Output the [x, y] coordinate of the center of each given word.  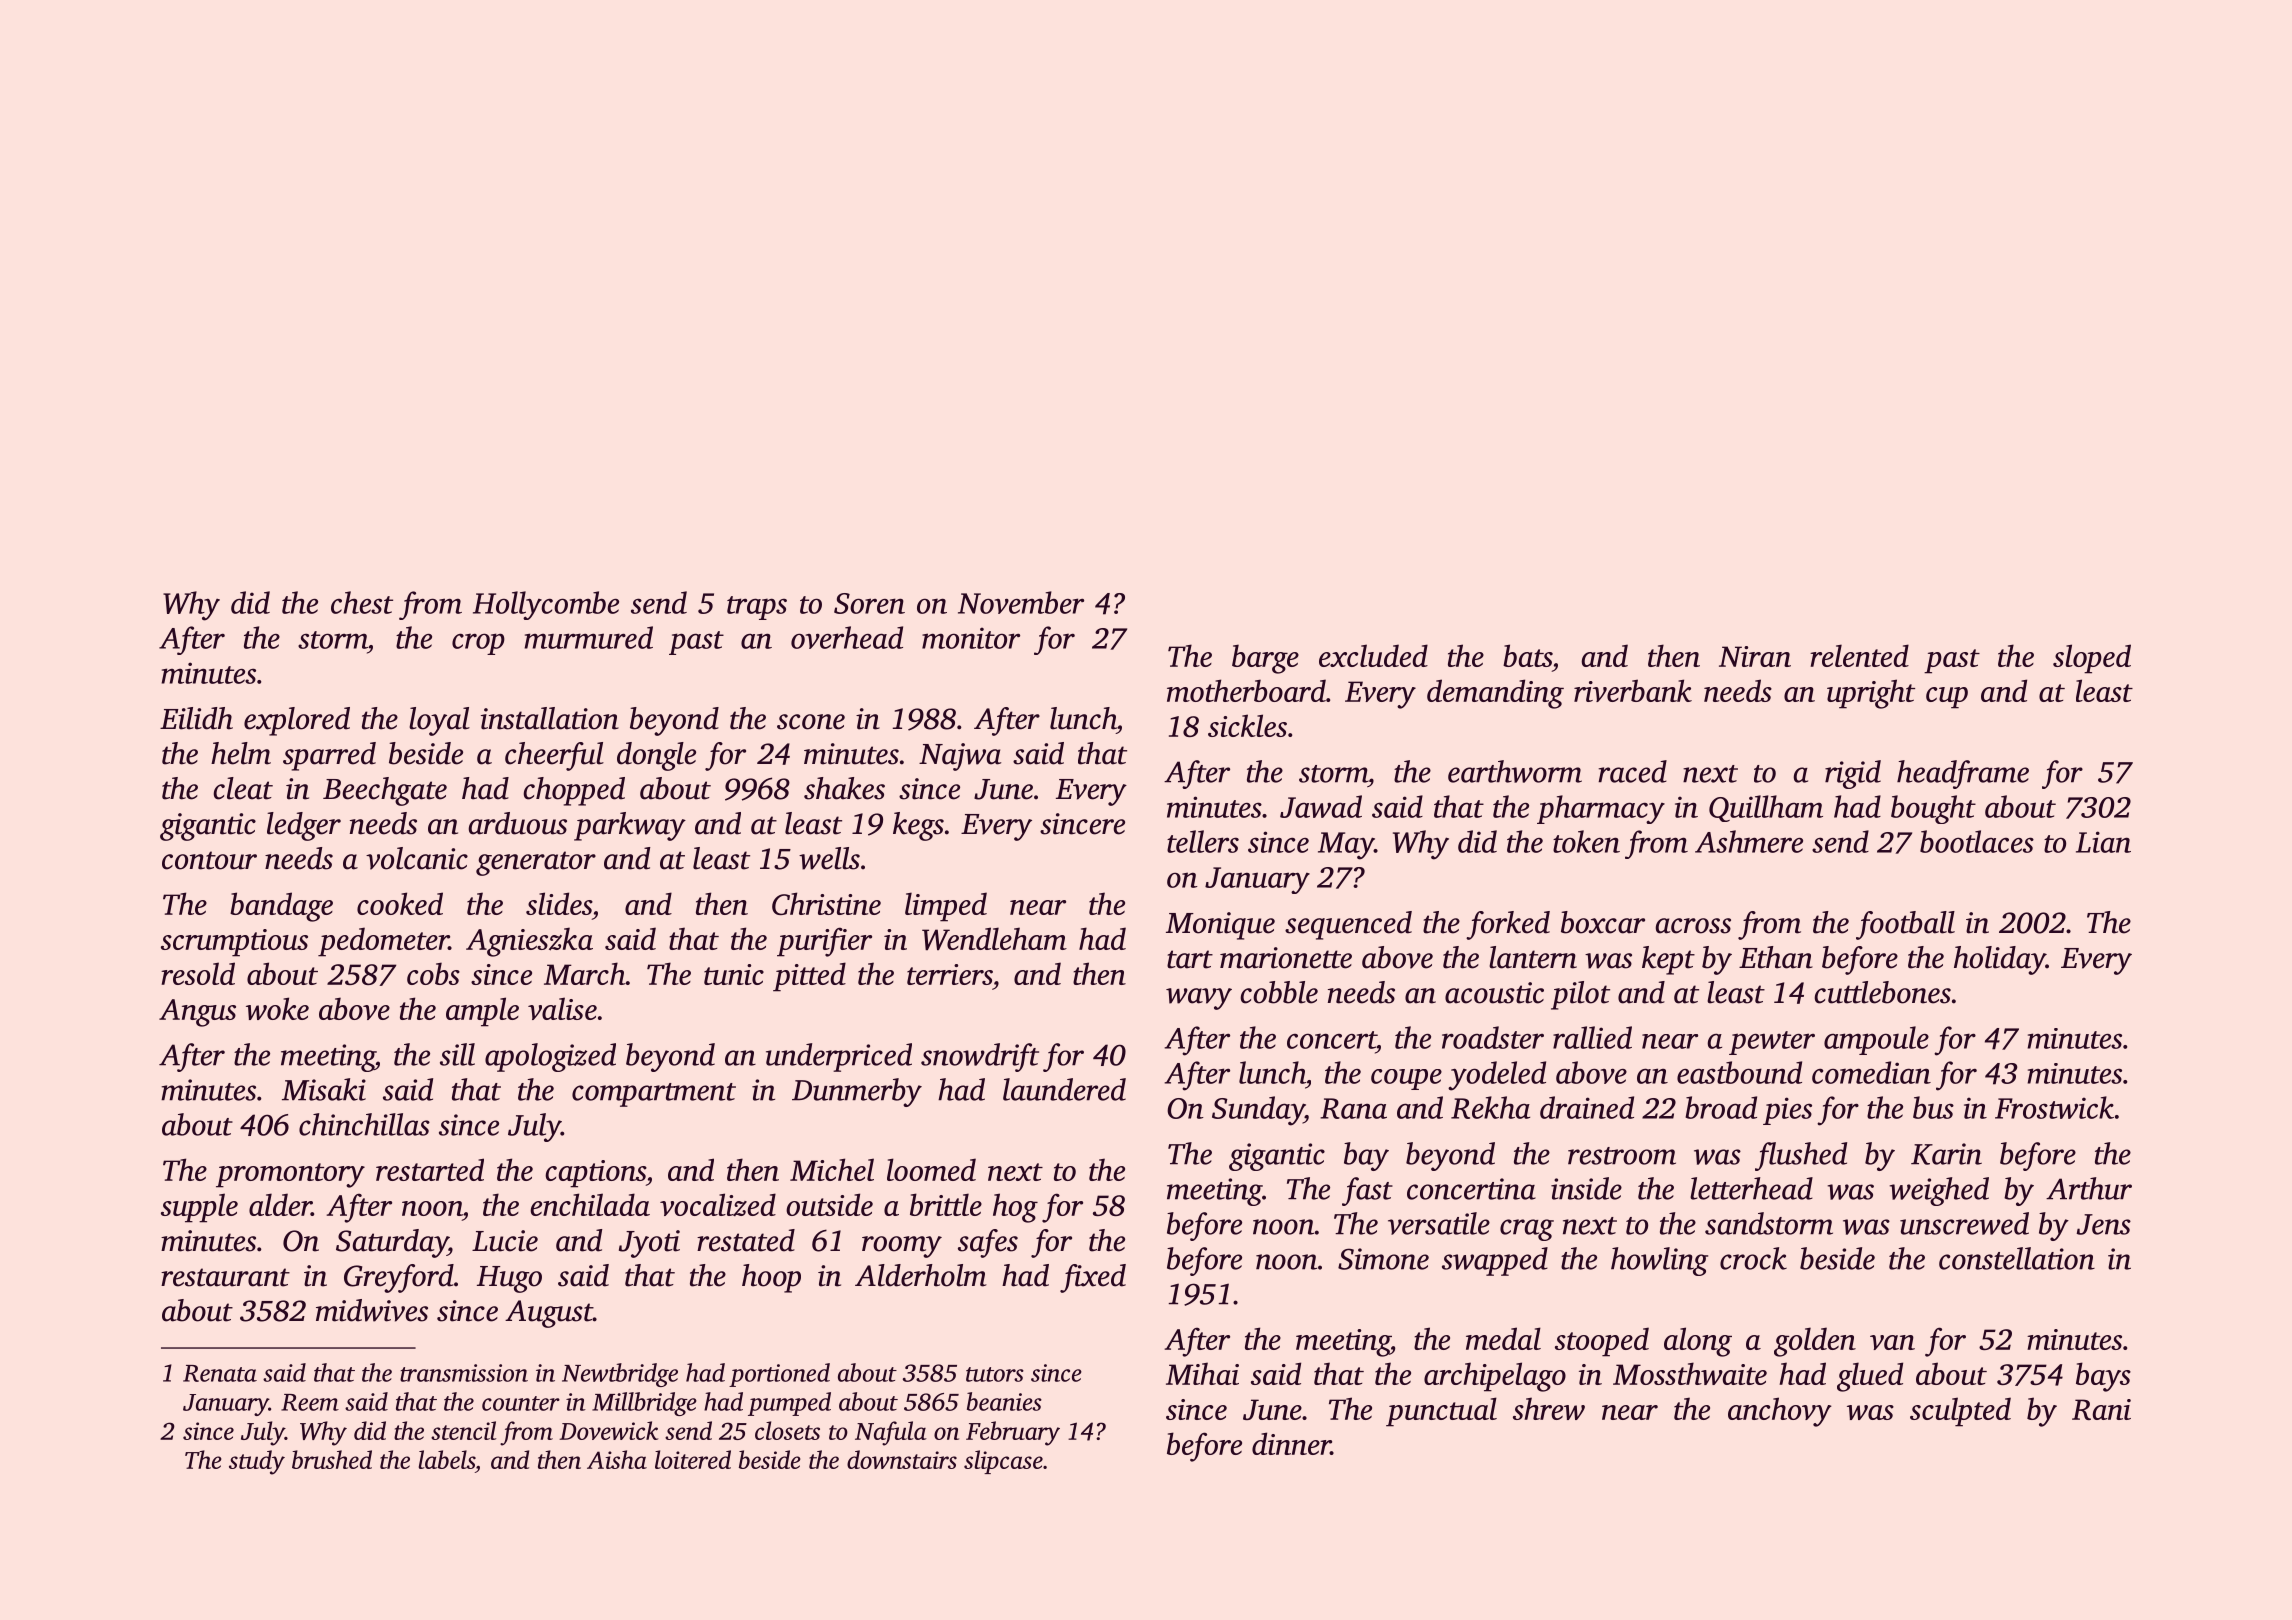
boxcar [1603, 922]
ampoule [1876, 1040]
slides [559, 903]
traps [757, 608]
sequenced [1348, 925]
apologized [550, 1057]
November [1021, 602]
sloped [2092, 659]
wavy [1199, 999]
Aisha [617, 1459]
